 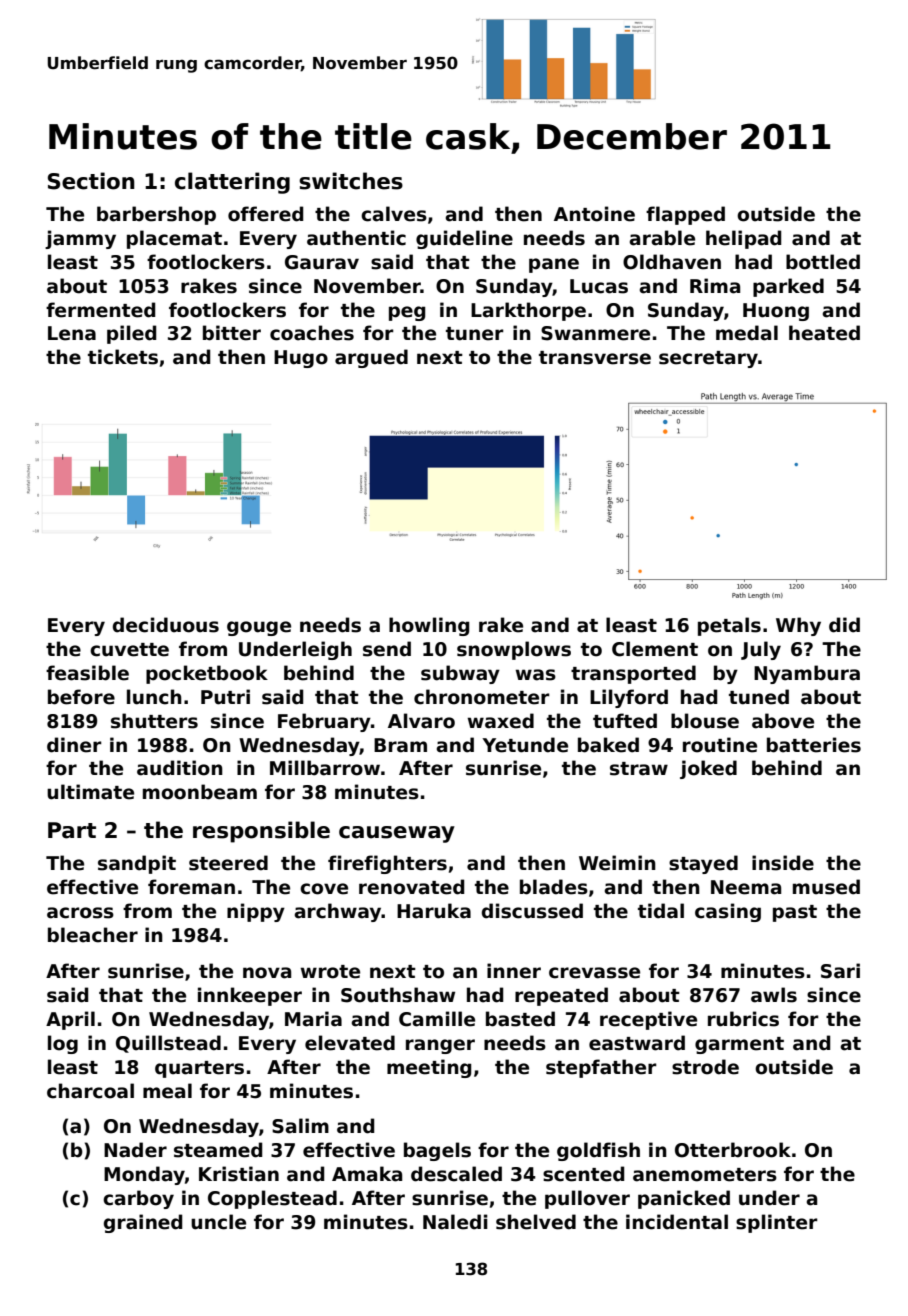 I want to click on flapped, so click(x=685, y=215).
